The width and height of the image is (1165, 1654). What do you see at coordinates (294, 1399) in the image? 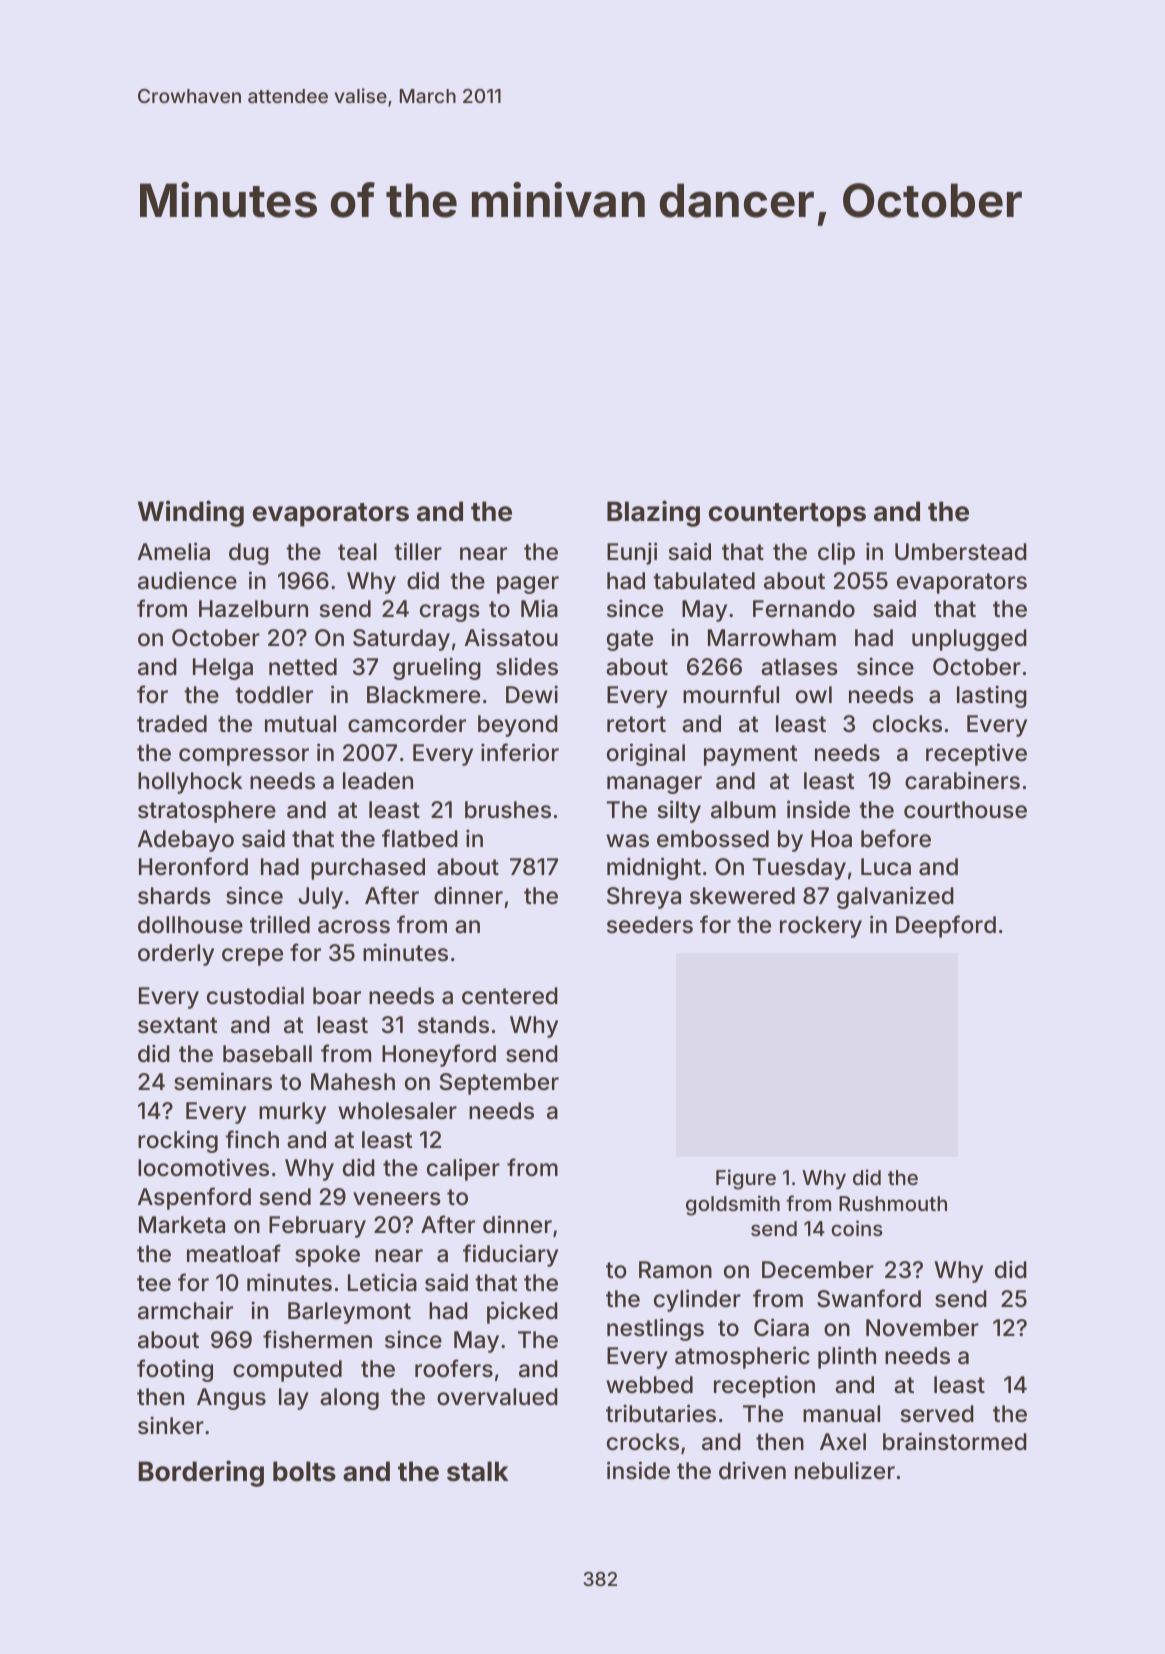
I see `lay` at bounding box center [294, 1399].
